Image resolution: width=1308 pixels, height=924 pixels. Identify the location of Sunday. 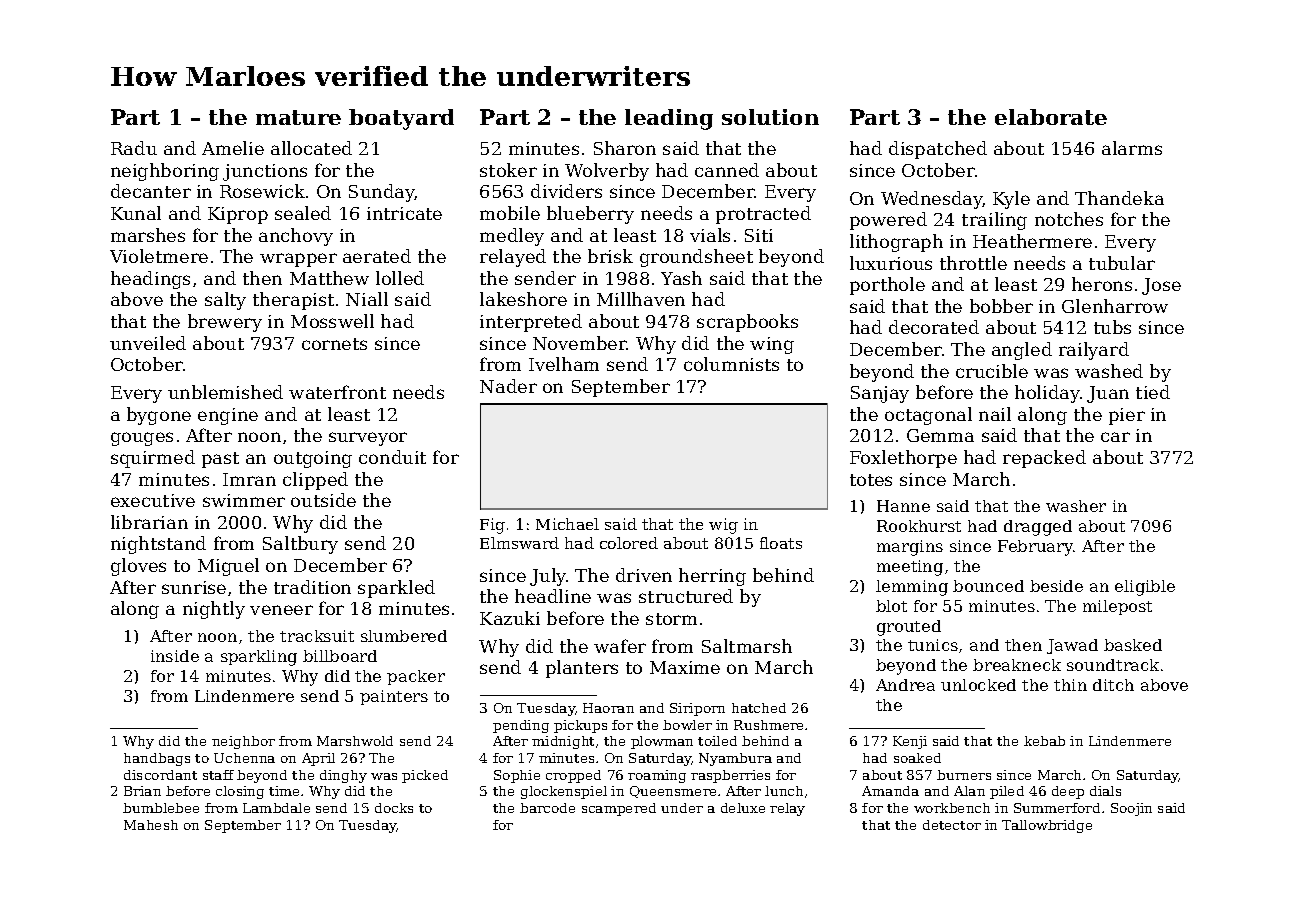
(381, 193).
